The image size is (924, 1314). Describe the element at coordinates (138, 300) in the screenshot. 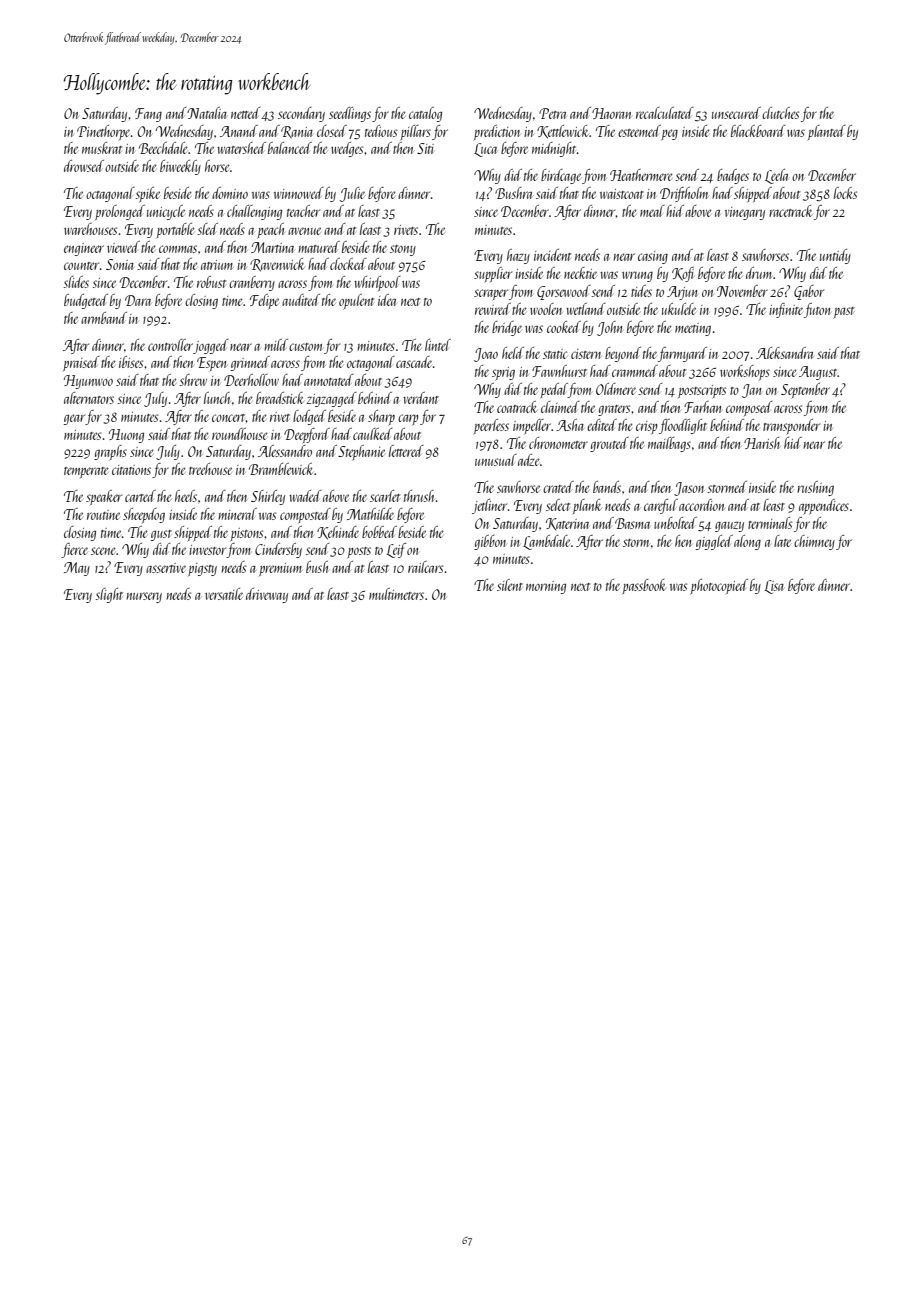

I see `Dara` at that location.
